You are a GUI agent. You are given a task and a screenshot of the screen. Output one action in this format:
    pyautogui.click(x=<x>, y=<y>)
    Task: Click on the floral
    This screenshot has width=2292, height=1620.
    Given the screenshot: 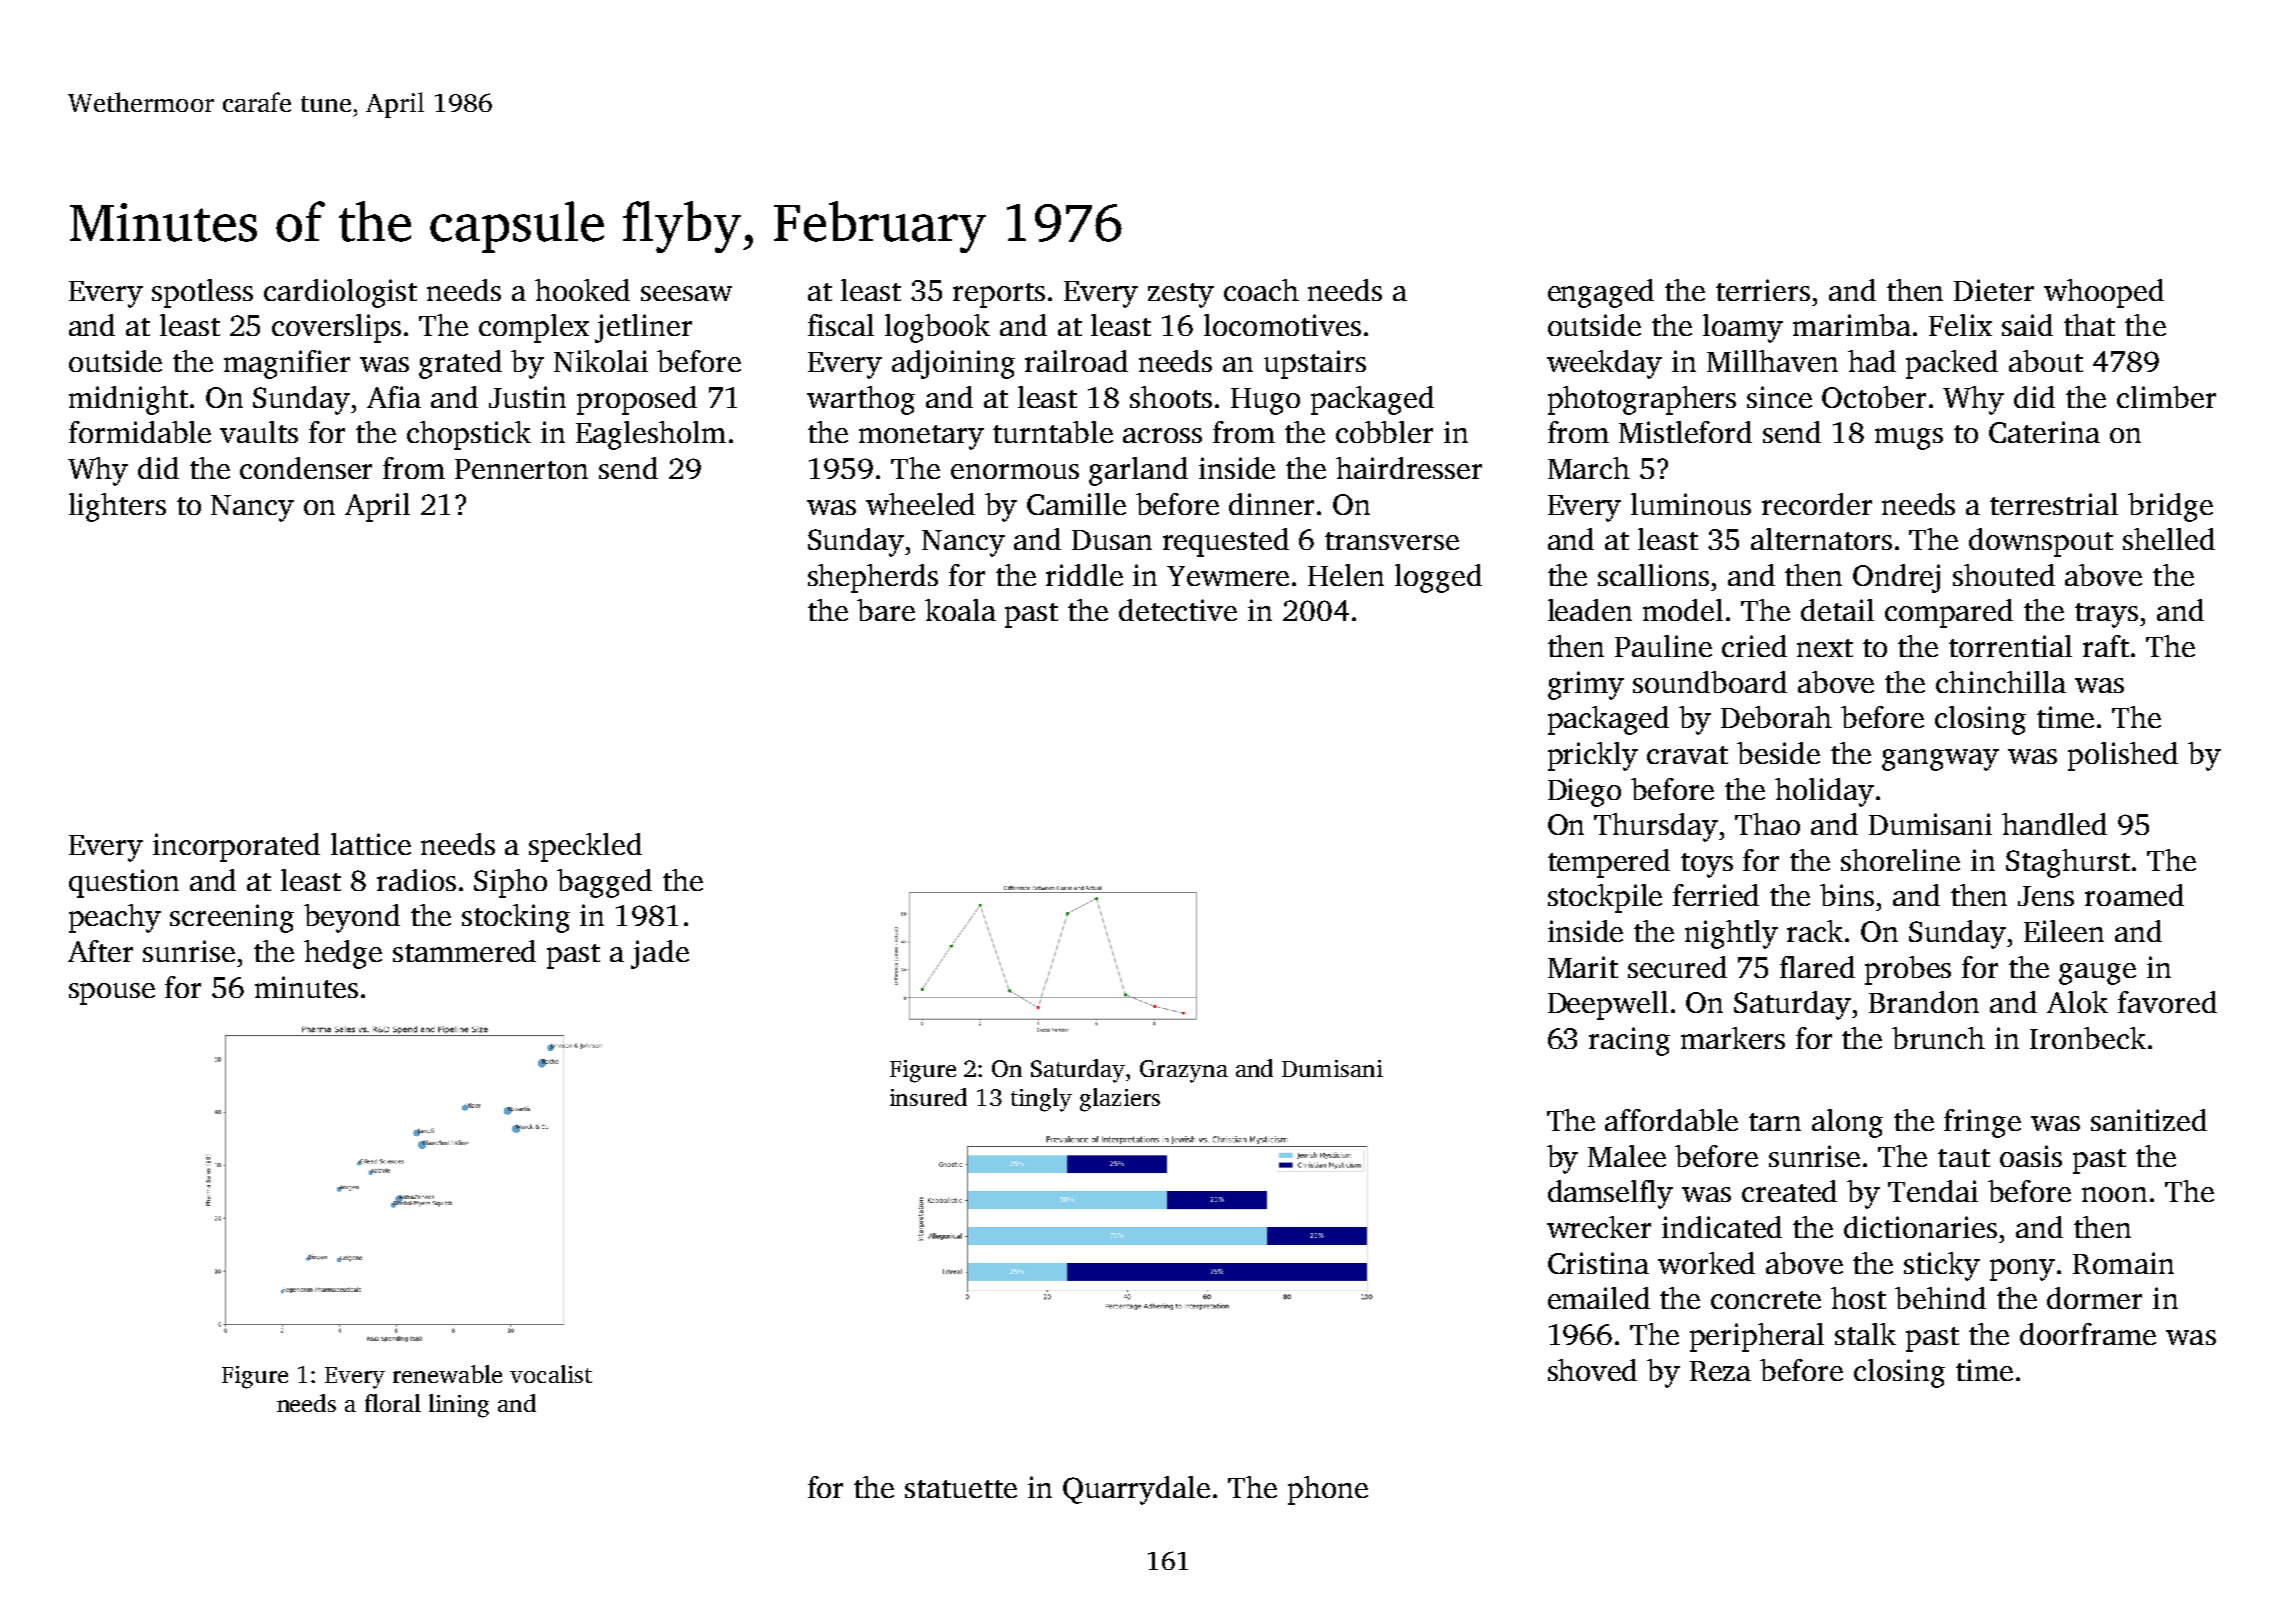 What is the action you would take?
    pyautogui.click(x=393, y=1403)
